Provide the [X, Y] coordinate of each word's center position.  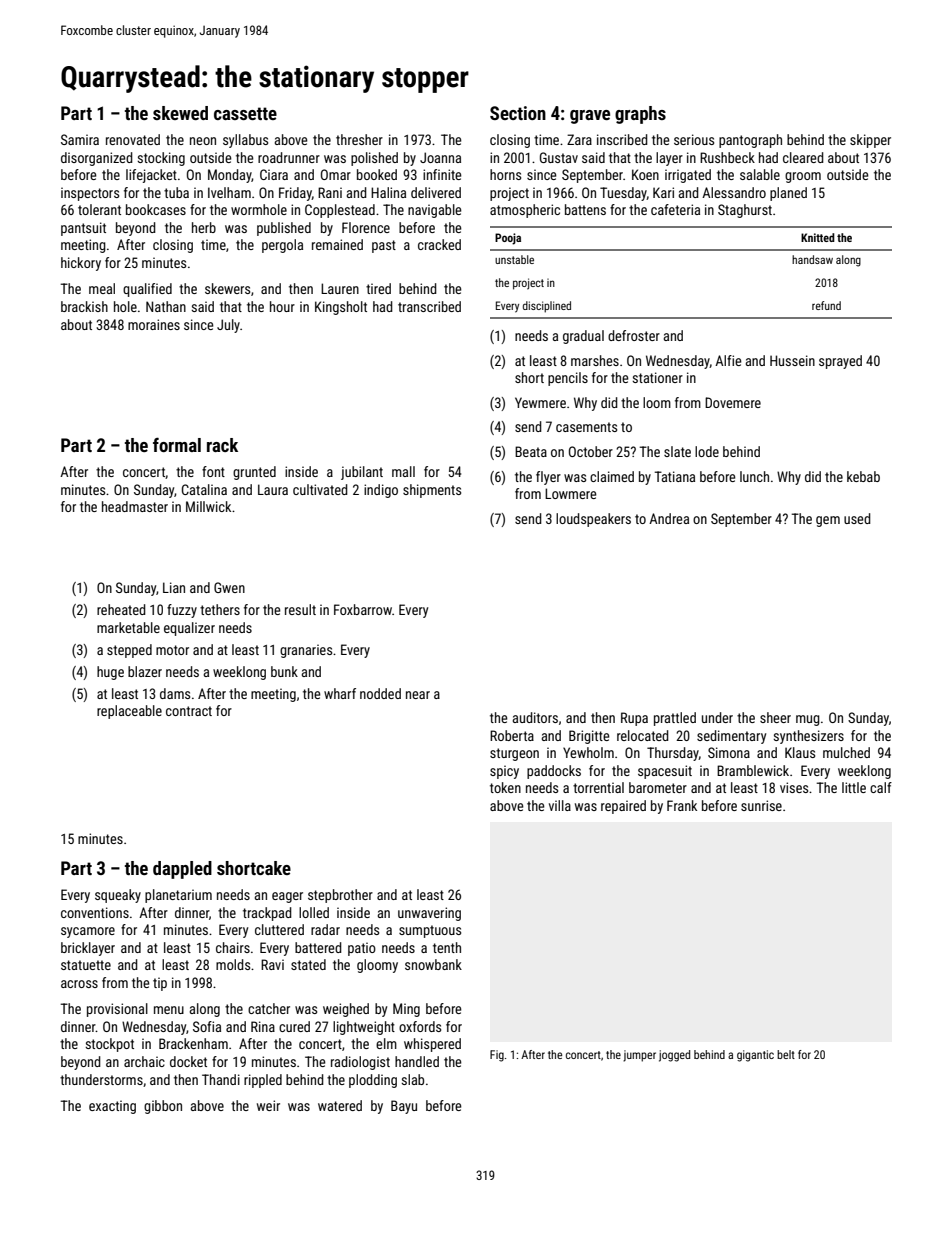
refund [826, 305]
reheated [121, 609]
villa [560, 805]
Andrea [669, 518]
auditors [535, 717]
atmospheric [525, 211]
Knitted [818, 237]
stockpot [109, 1045]
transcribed [429, 306]
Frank [682, 805]
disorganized [97, 159]
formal [177, 444]
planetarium [178, 896]
